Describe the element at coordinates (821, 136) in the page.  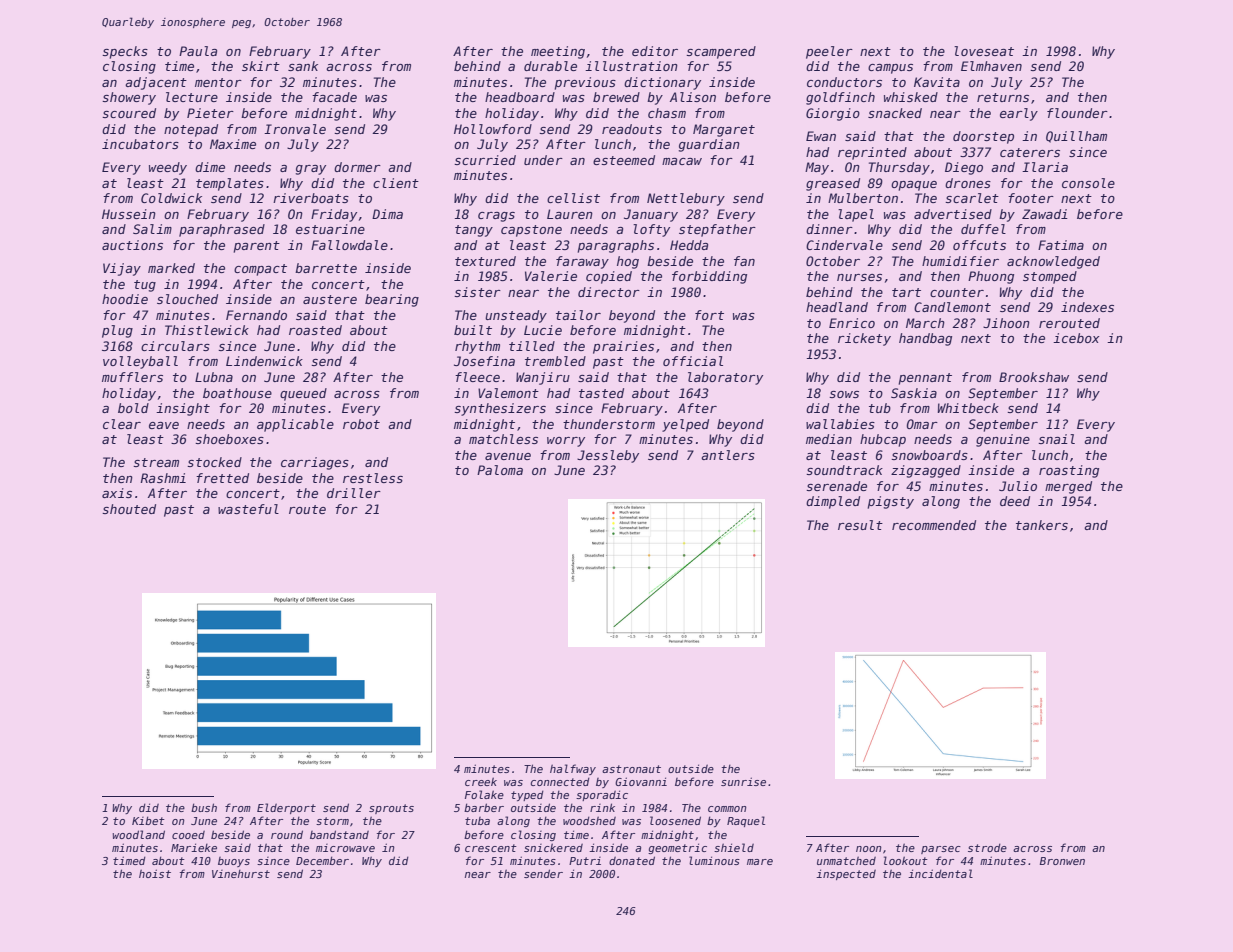
I see `Ewan` at that location.
